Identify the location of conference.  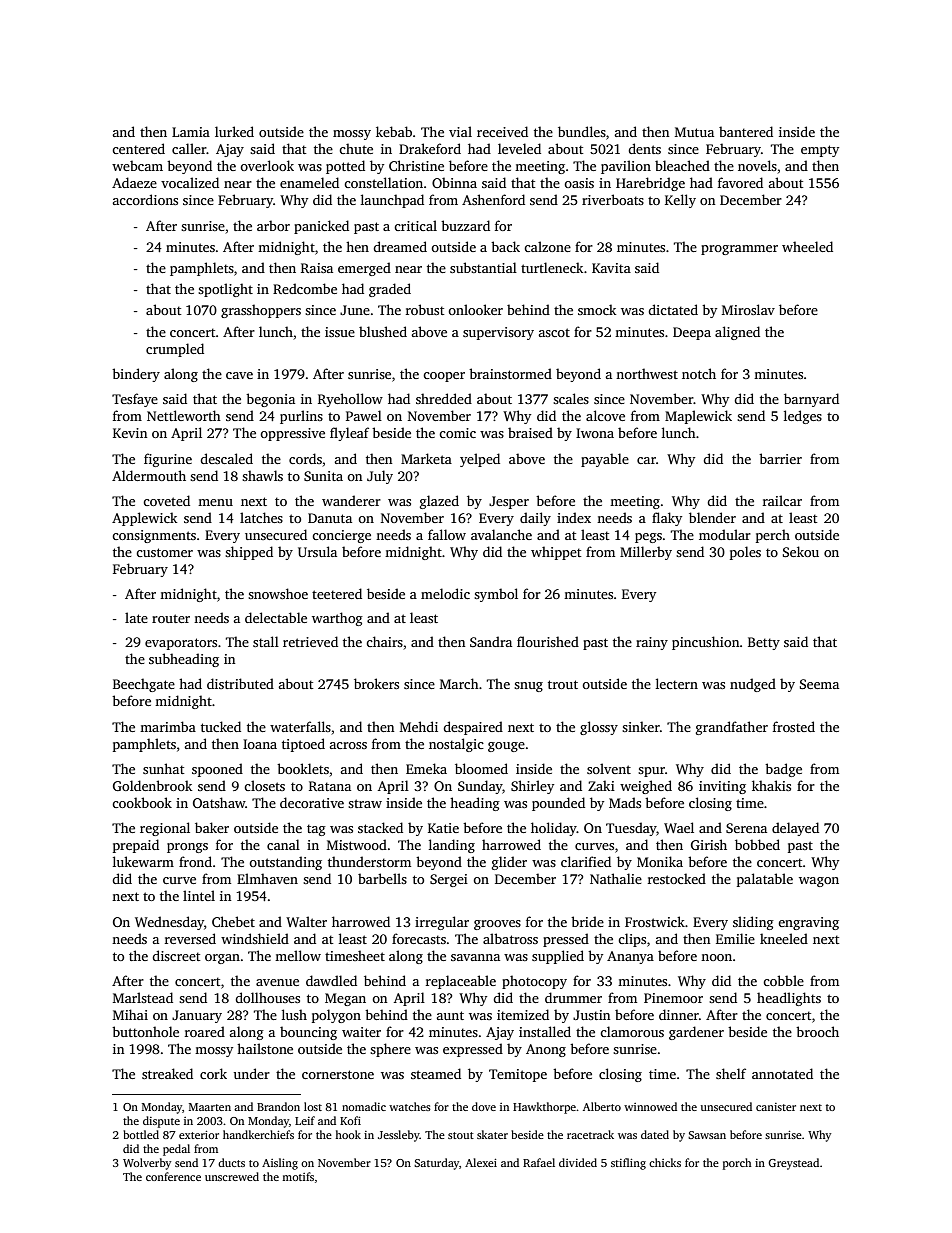
(173, 1176).
